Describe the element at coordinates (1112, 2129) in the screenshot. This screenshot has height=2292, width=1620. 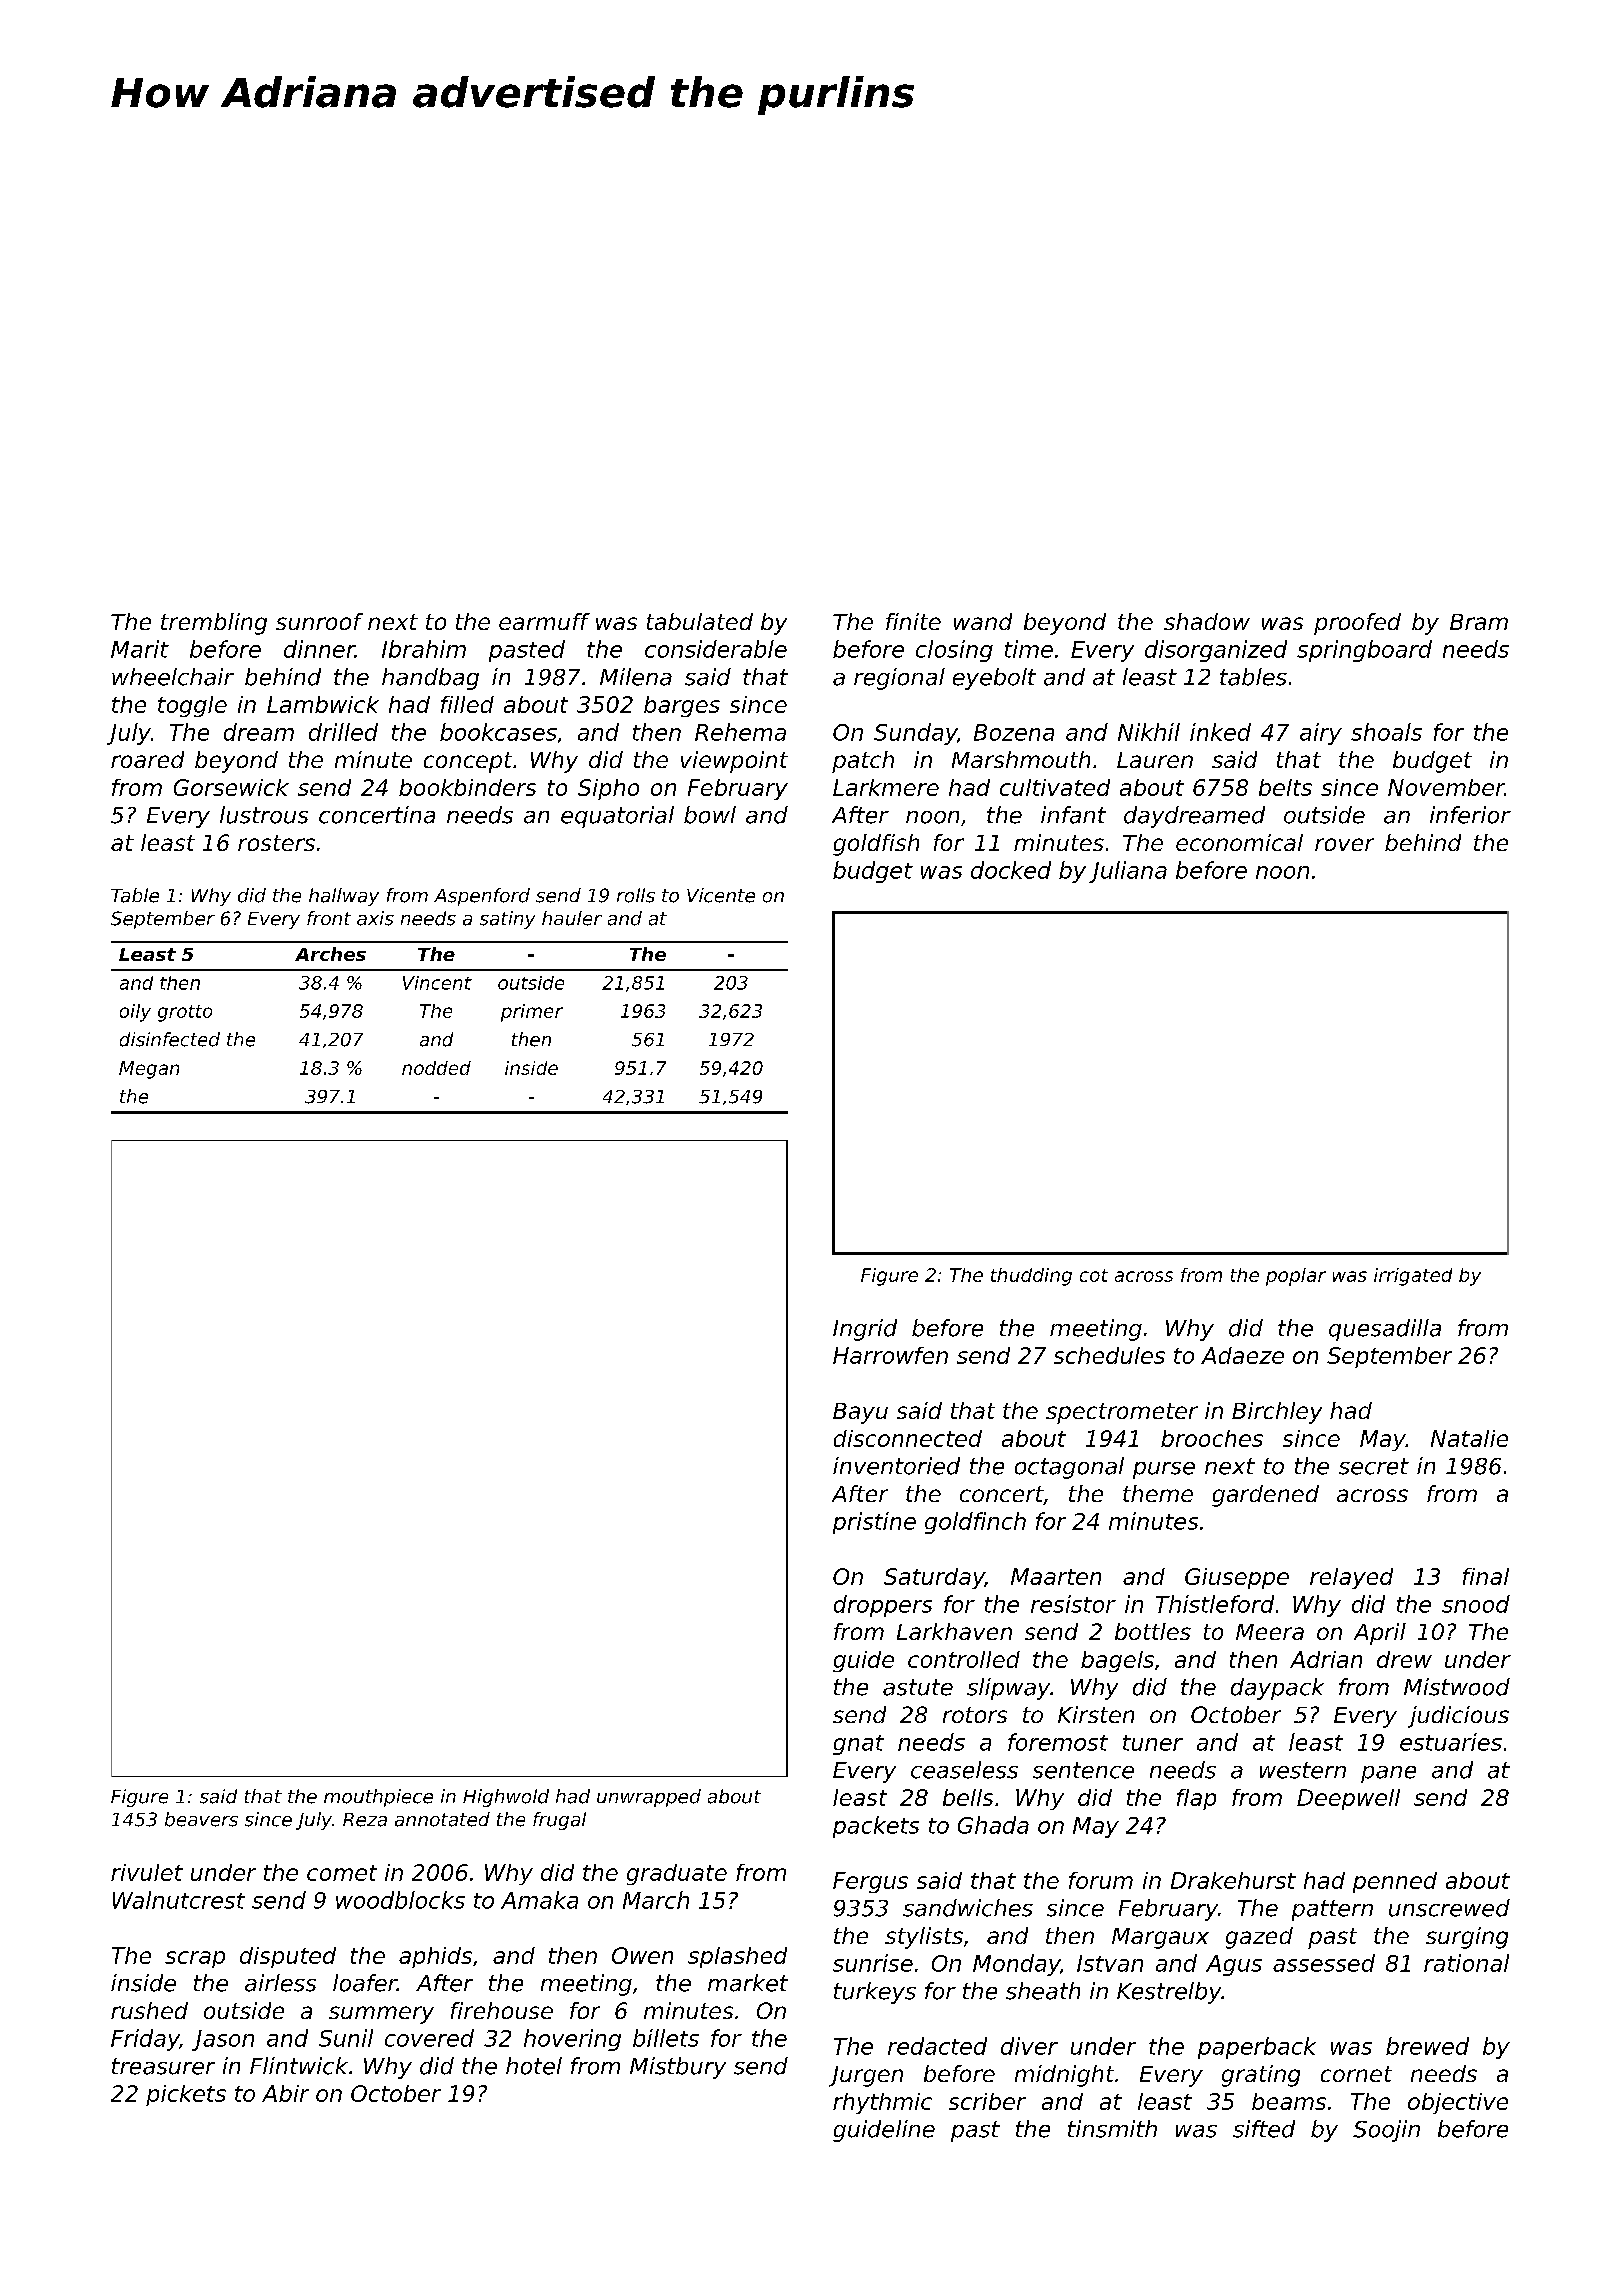
I see `tinsmith` at that location.
